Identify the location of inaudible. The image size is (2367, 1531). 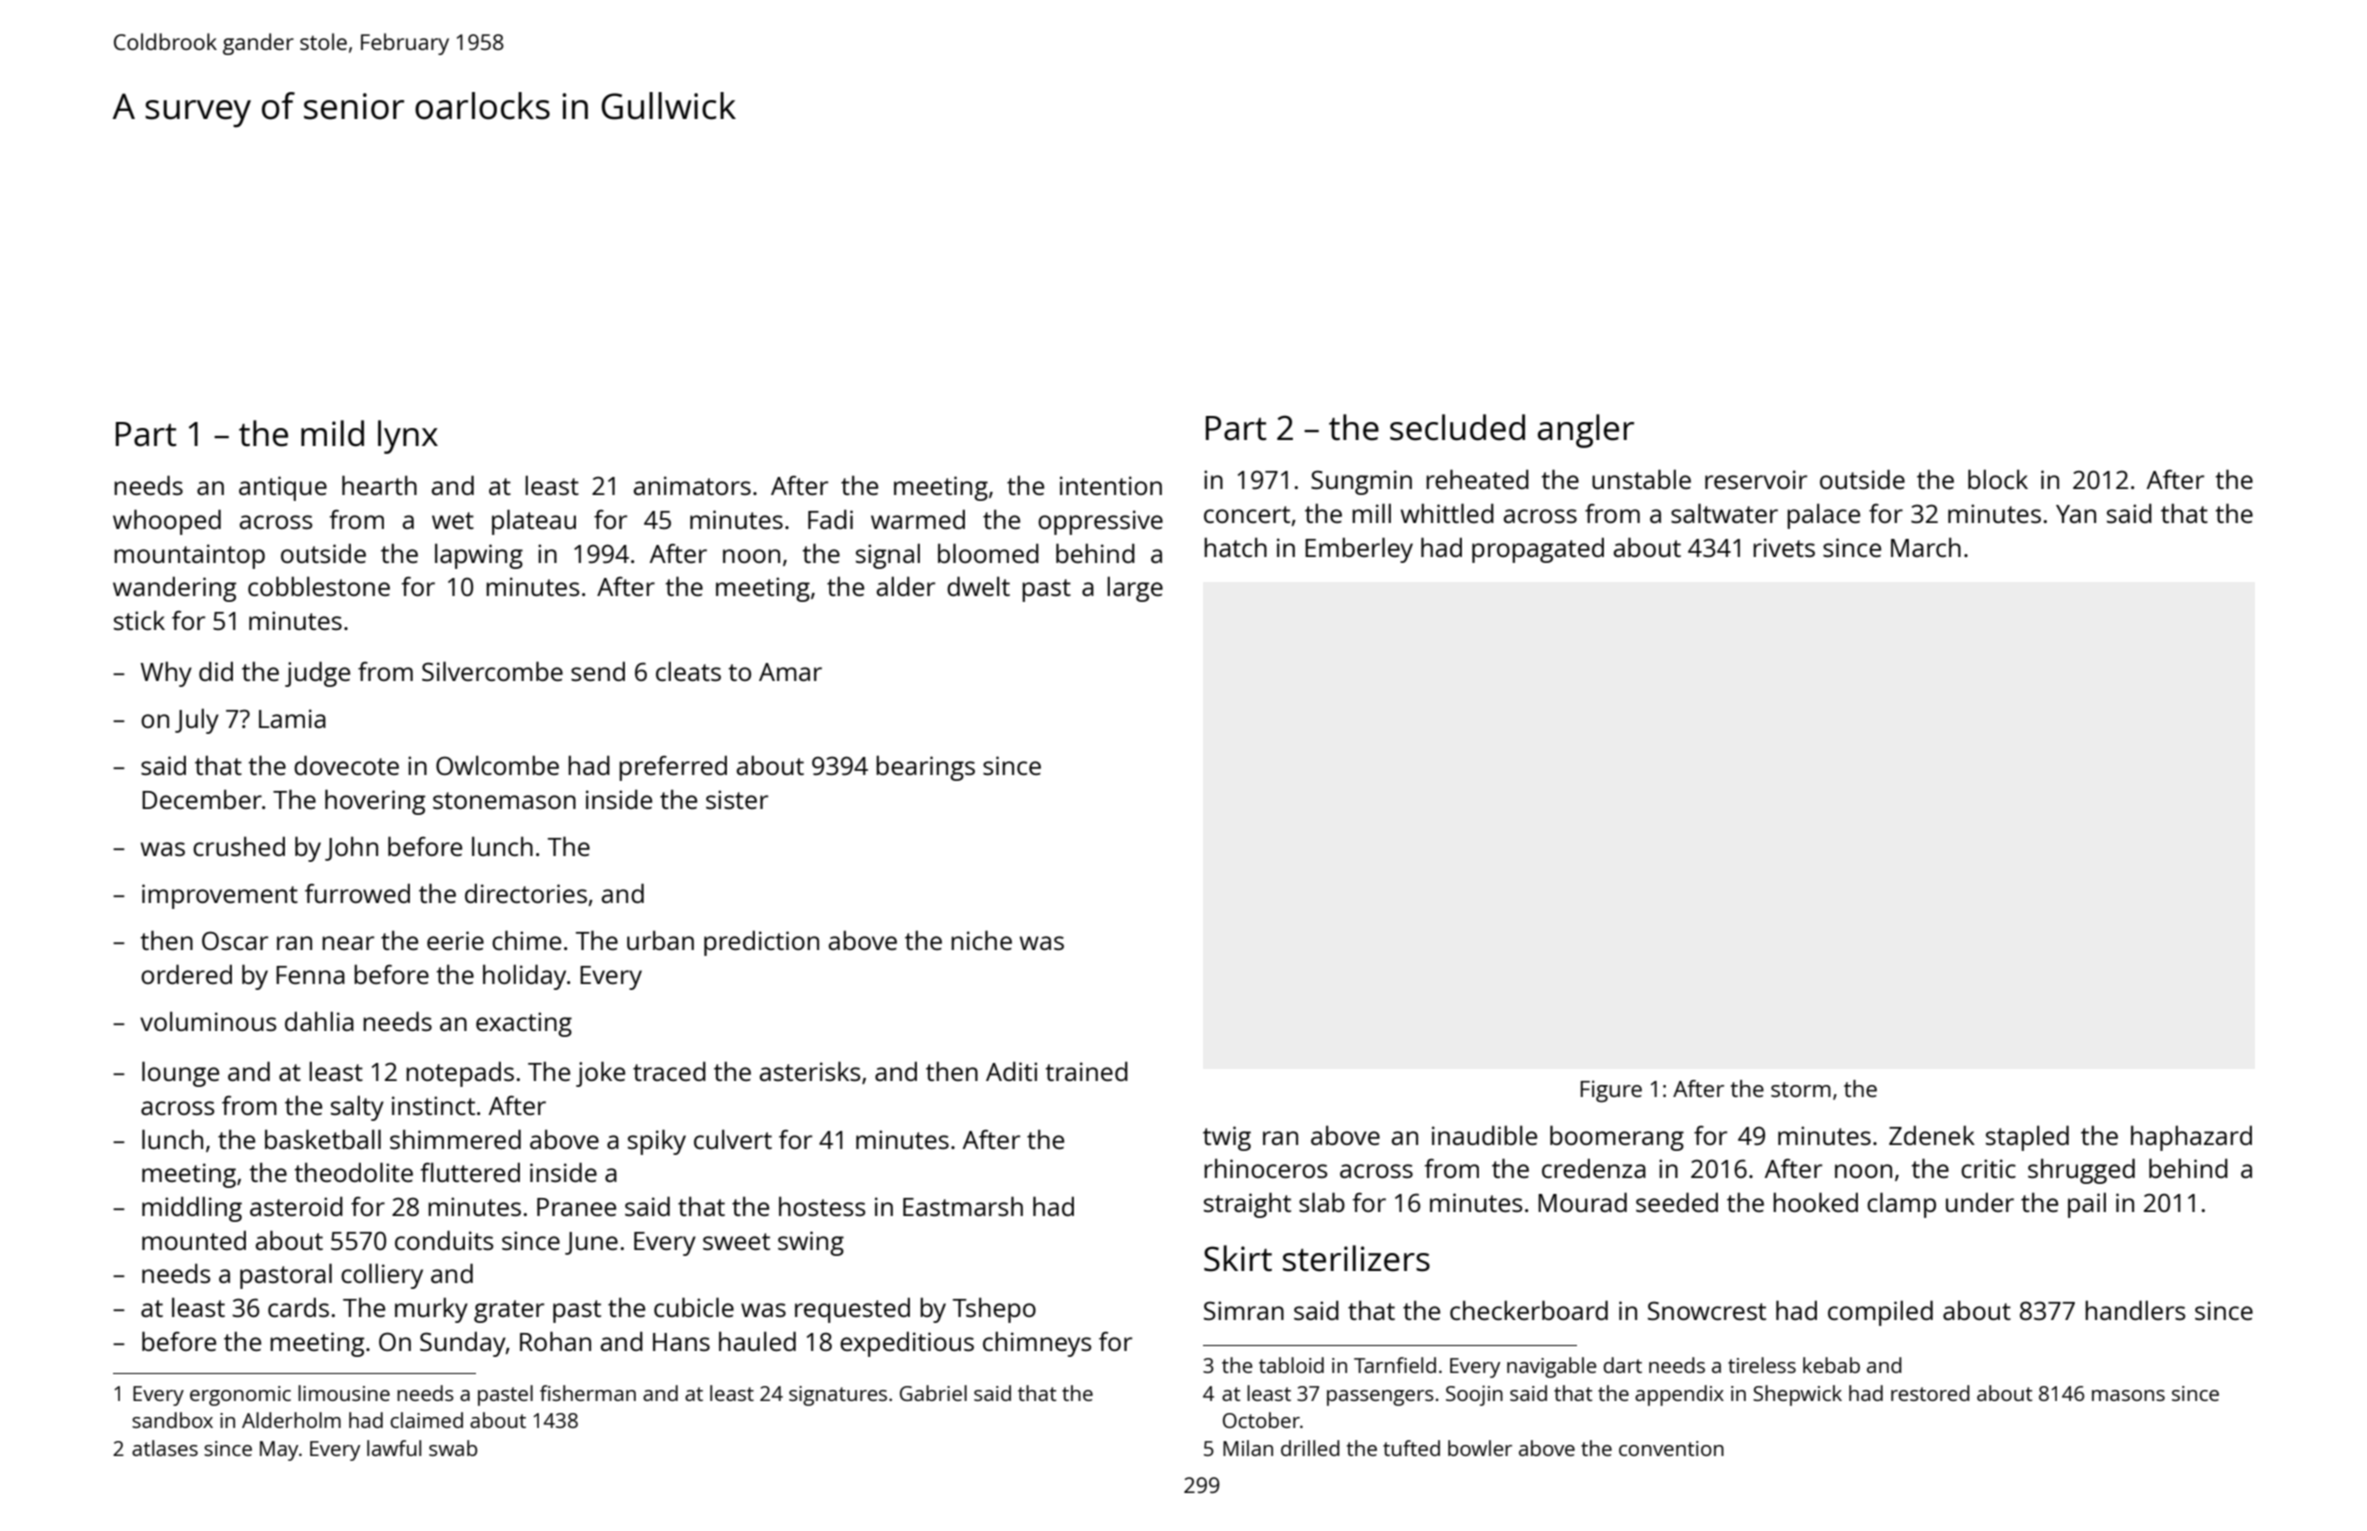
(1484, 1135).
